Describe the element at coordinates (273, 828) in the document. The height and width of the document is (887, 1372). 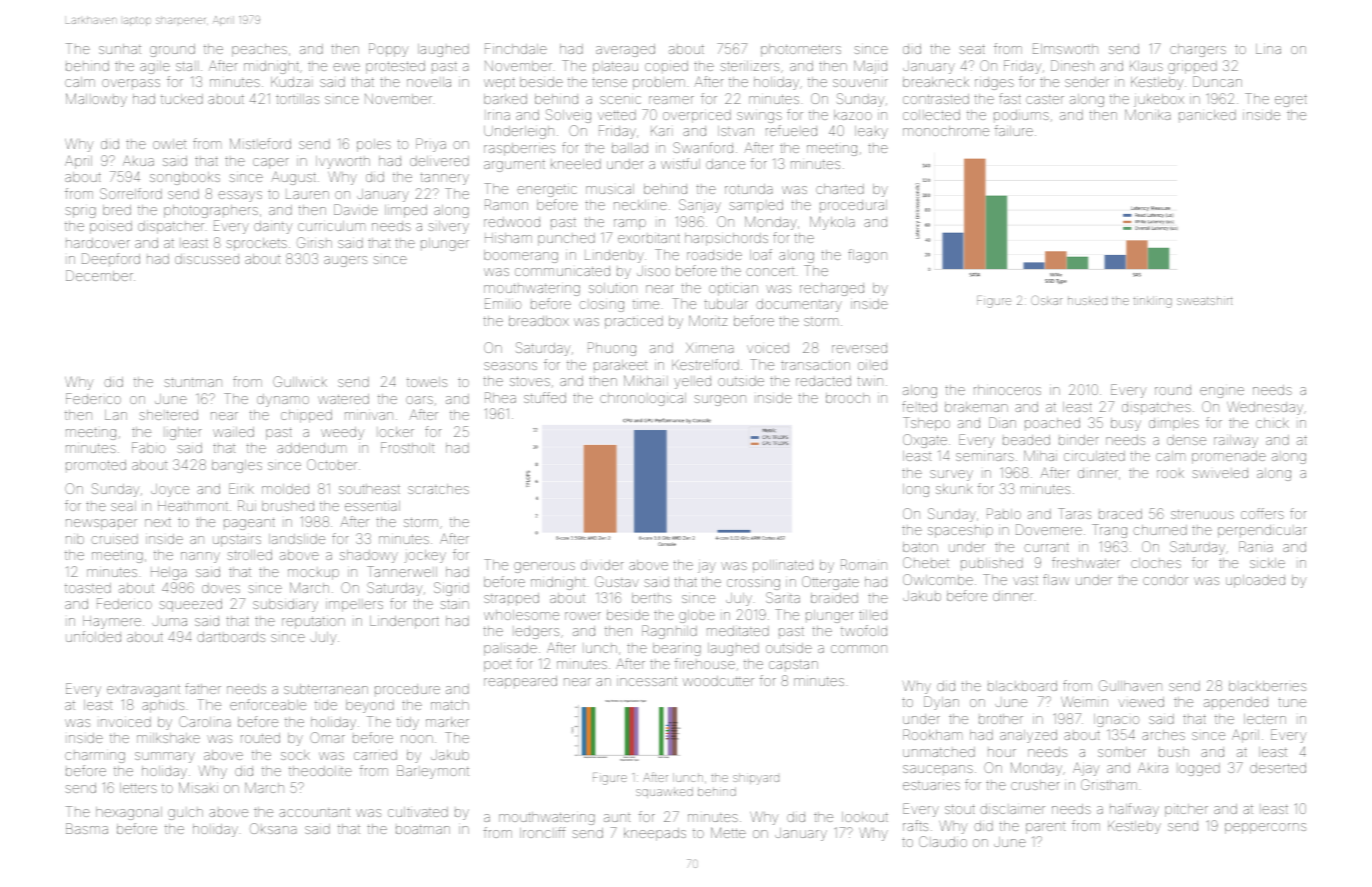
I see `Oksana` at that location.
